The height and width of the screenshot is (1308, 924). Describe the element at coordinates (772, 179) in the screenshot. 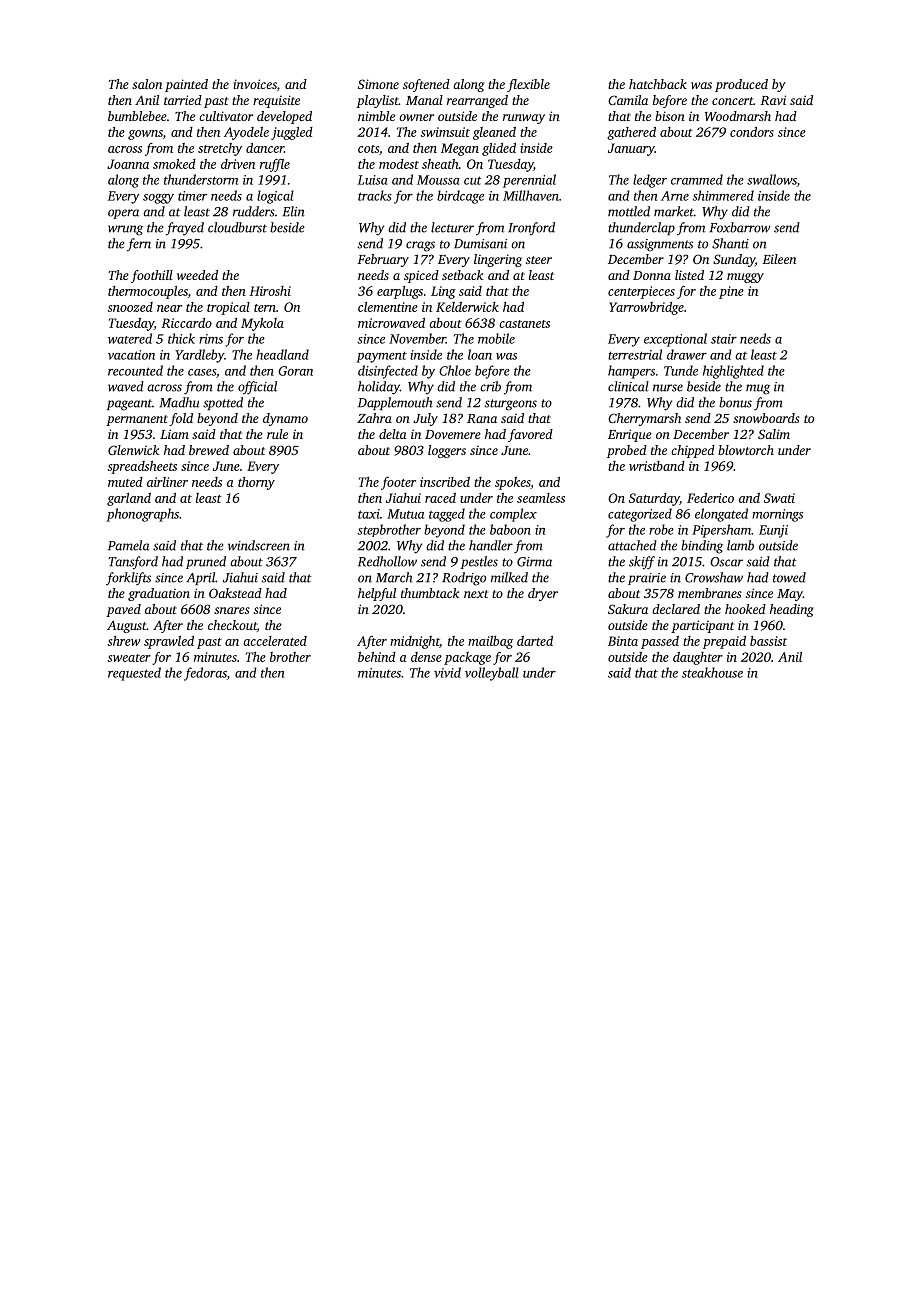

I see `swallows` at that location.
